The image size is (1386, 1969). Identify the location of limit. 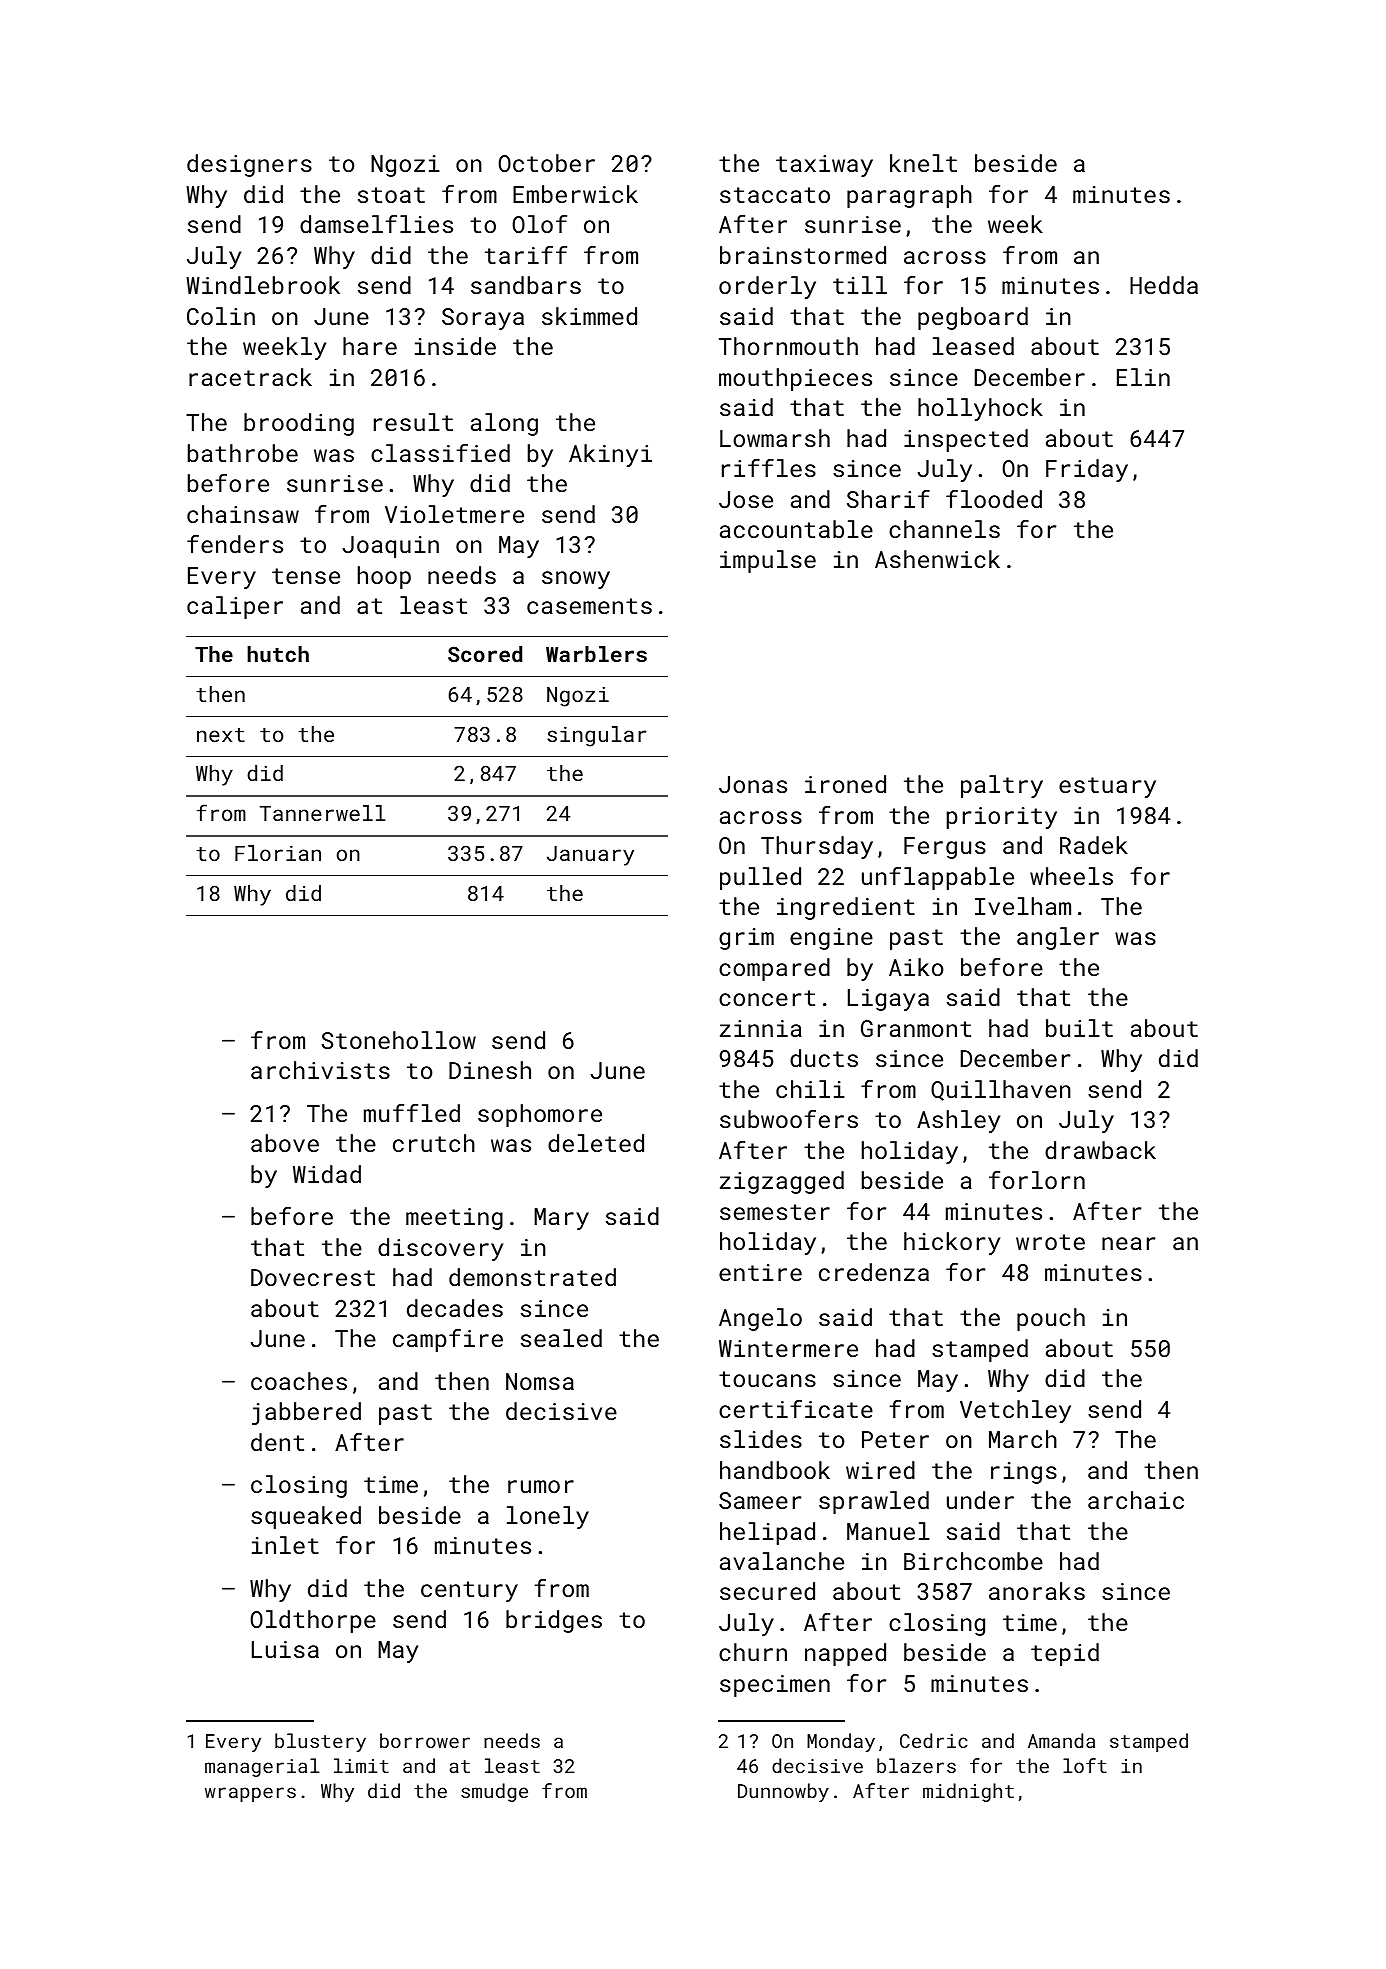
(361, 1765).
